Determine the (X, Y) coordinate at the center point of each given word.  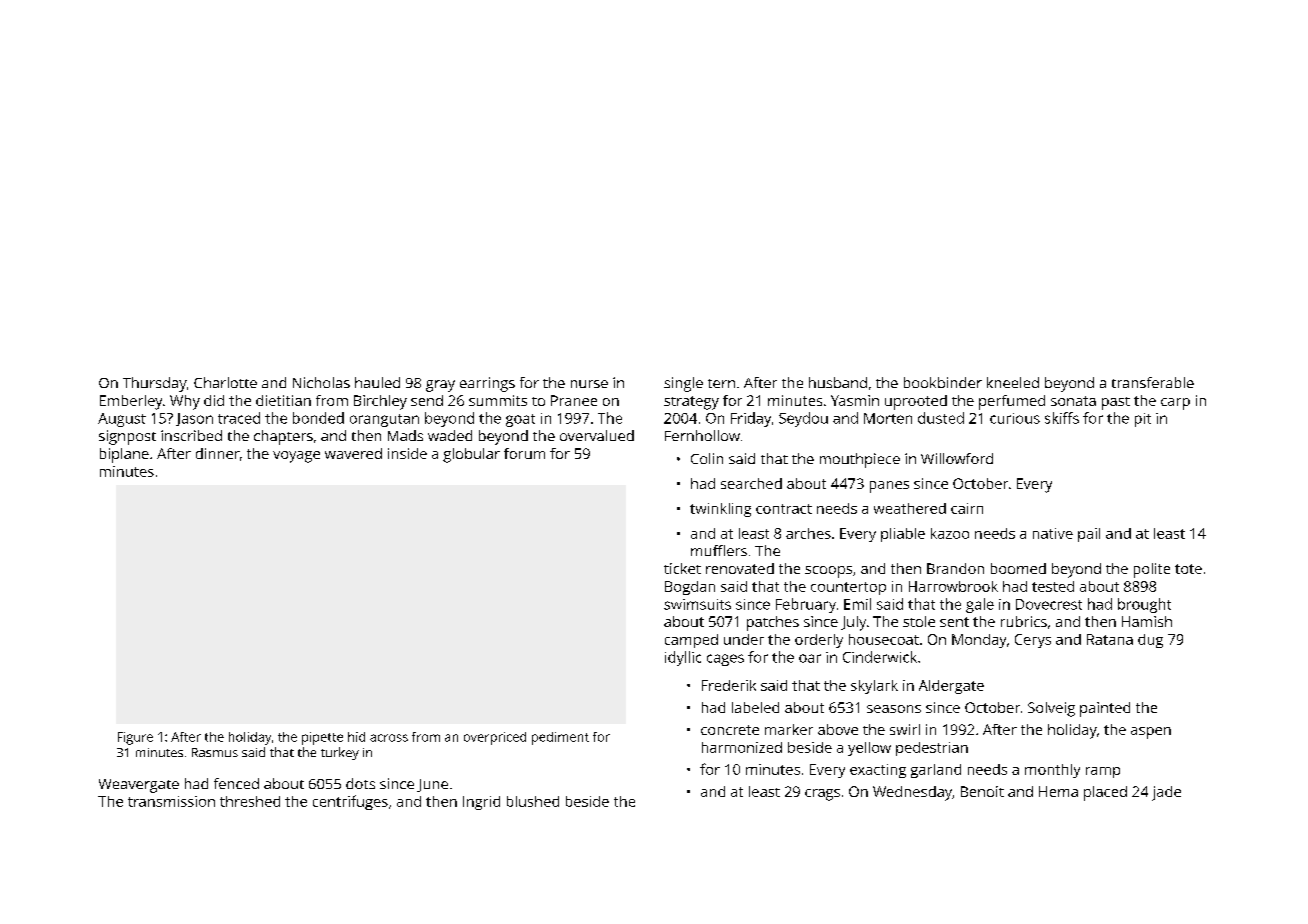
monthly (1052, 771)
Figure (135, 738)
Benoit (982, 791)
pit (1143, 420)
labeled (755, 707)
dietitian (283, 400)
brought (1144, 605)
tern (721, 383)
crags (822, 795)
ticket (682, 568)
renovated (740, 568)
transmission (171, 801)
